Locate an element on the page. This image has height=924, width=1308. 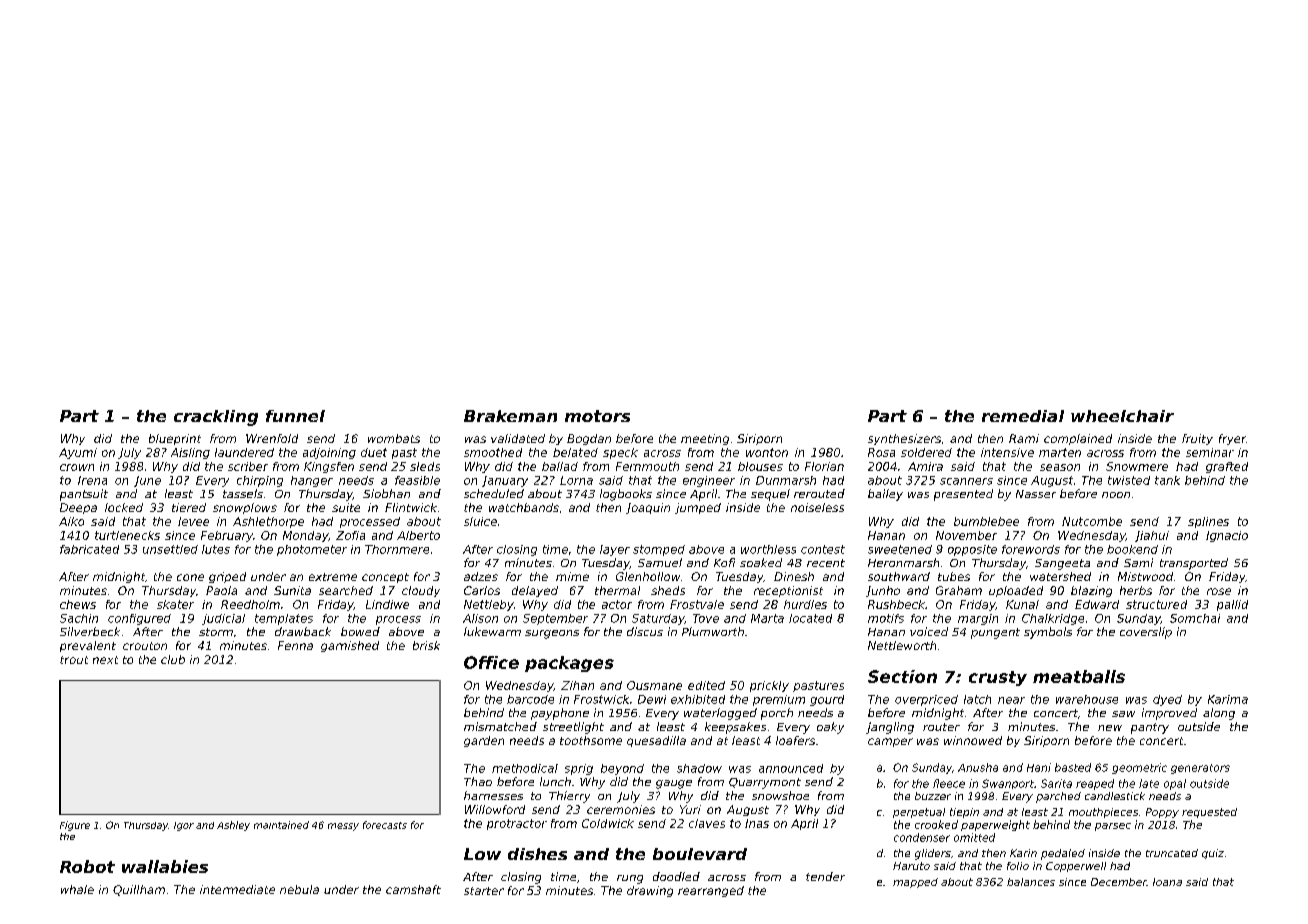
stomped is located at coordinates (659, 550).
